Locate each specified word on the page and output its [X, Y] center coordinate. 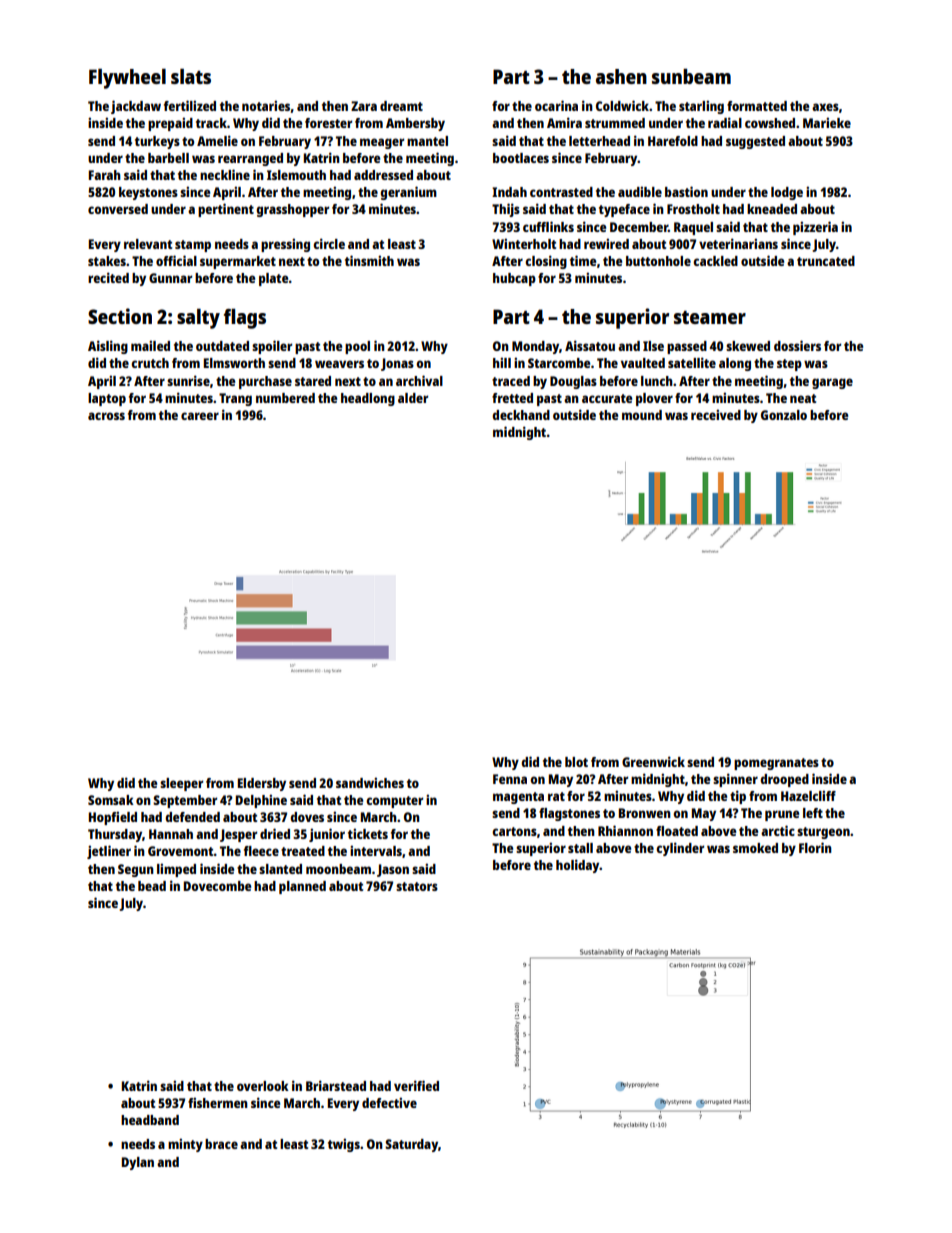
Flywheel [127, 79]
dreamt [401, 106]
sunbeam [691, 76]
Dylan [138, 1163]
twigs [344, 1145]
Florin [815, 847]
